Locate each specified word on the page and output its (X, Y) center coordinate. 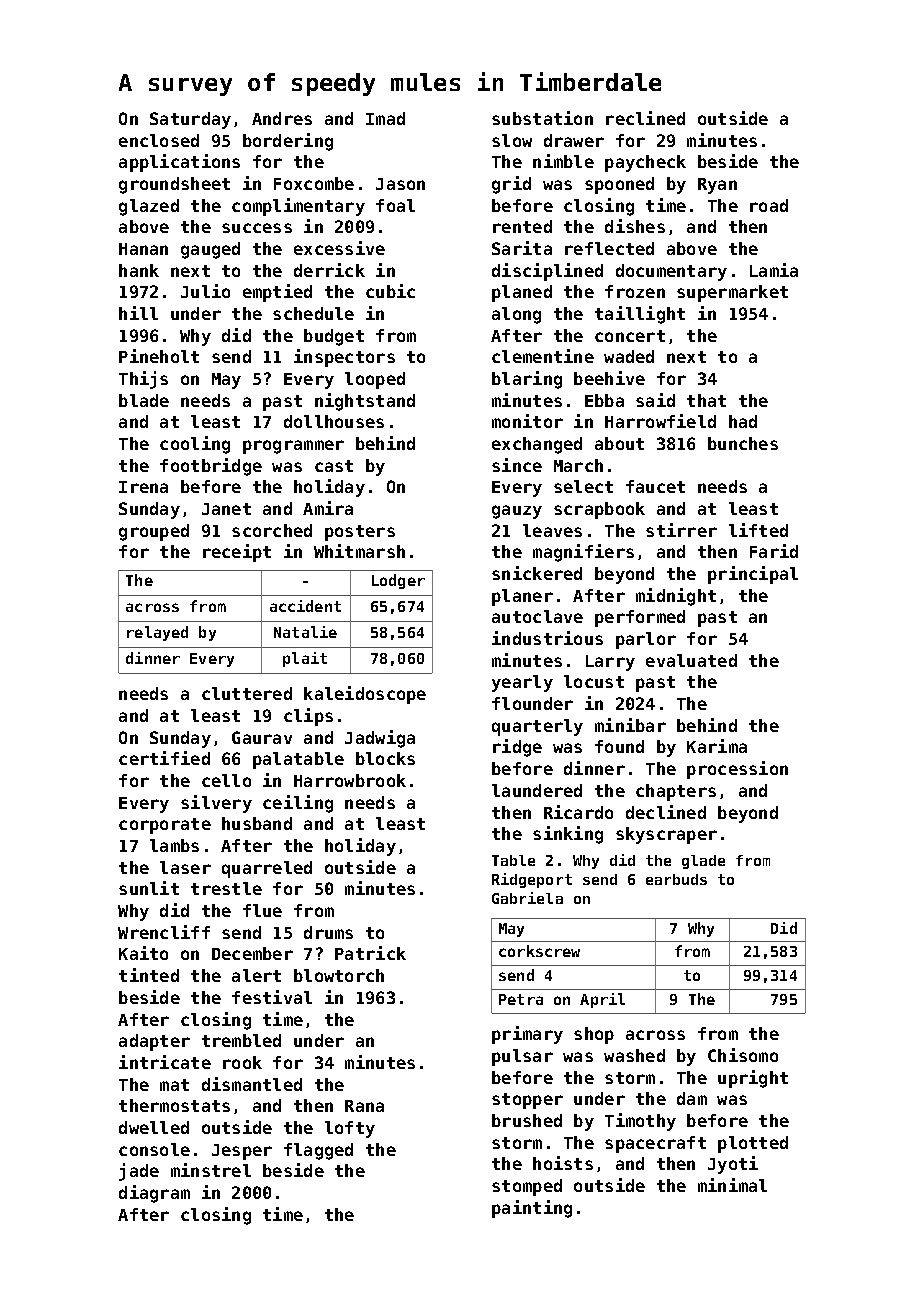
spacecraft (655, 1144)
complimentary (298, 207)
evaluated (691, 660)
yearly (522, 683)
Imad (385, 118)
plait (305, 659)
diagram (154, 1194)
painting (532, 1209)
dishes (635, 226)
